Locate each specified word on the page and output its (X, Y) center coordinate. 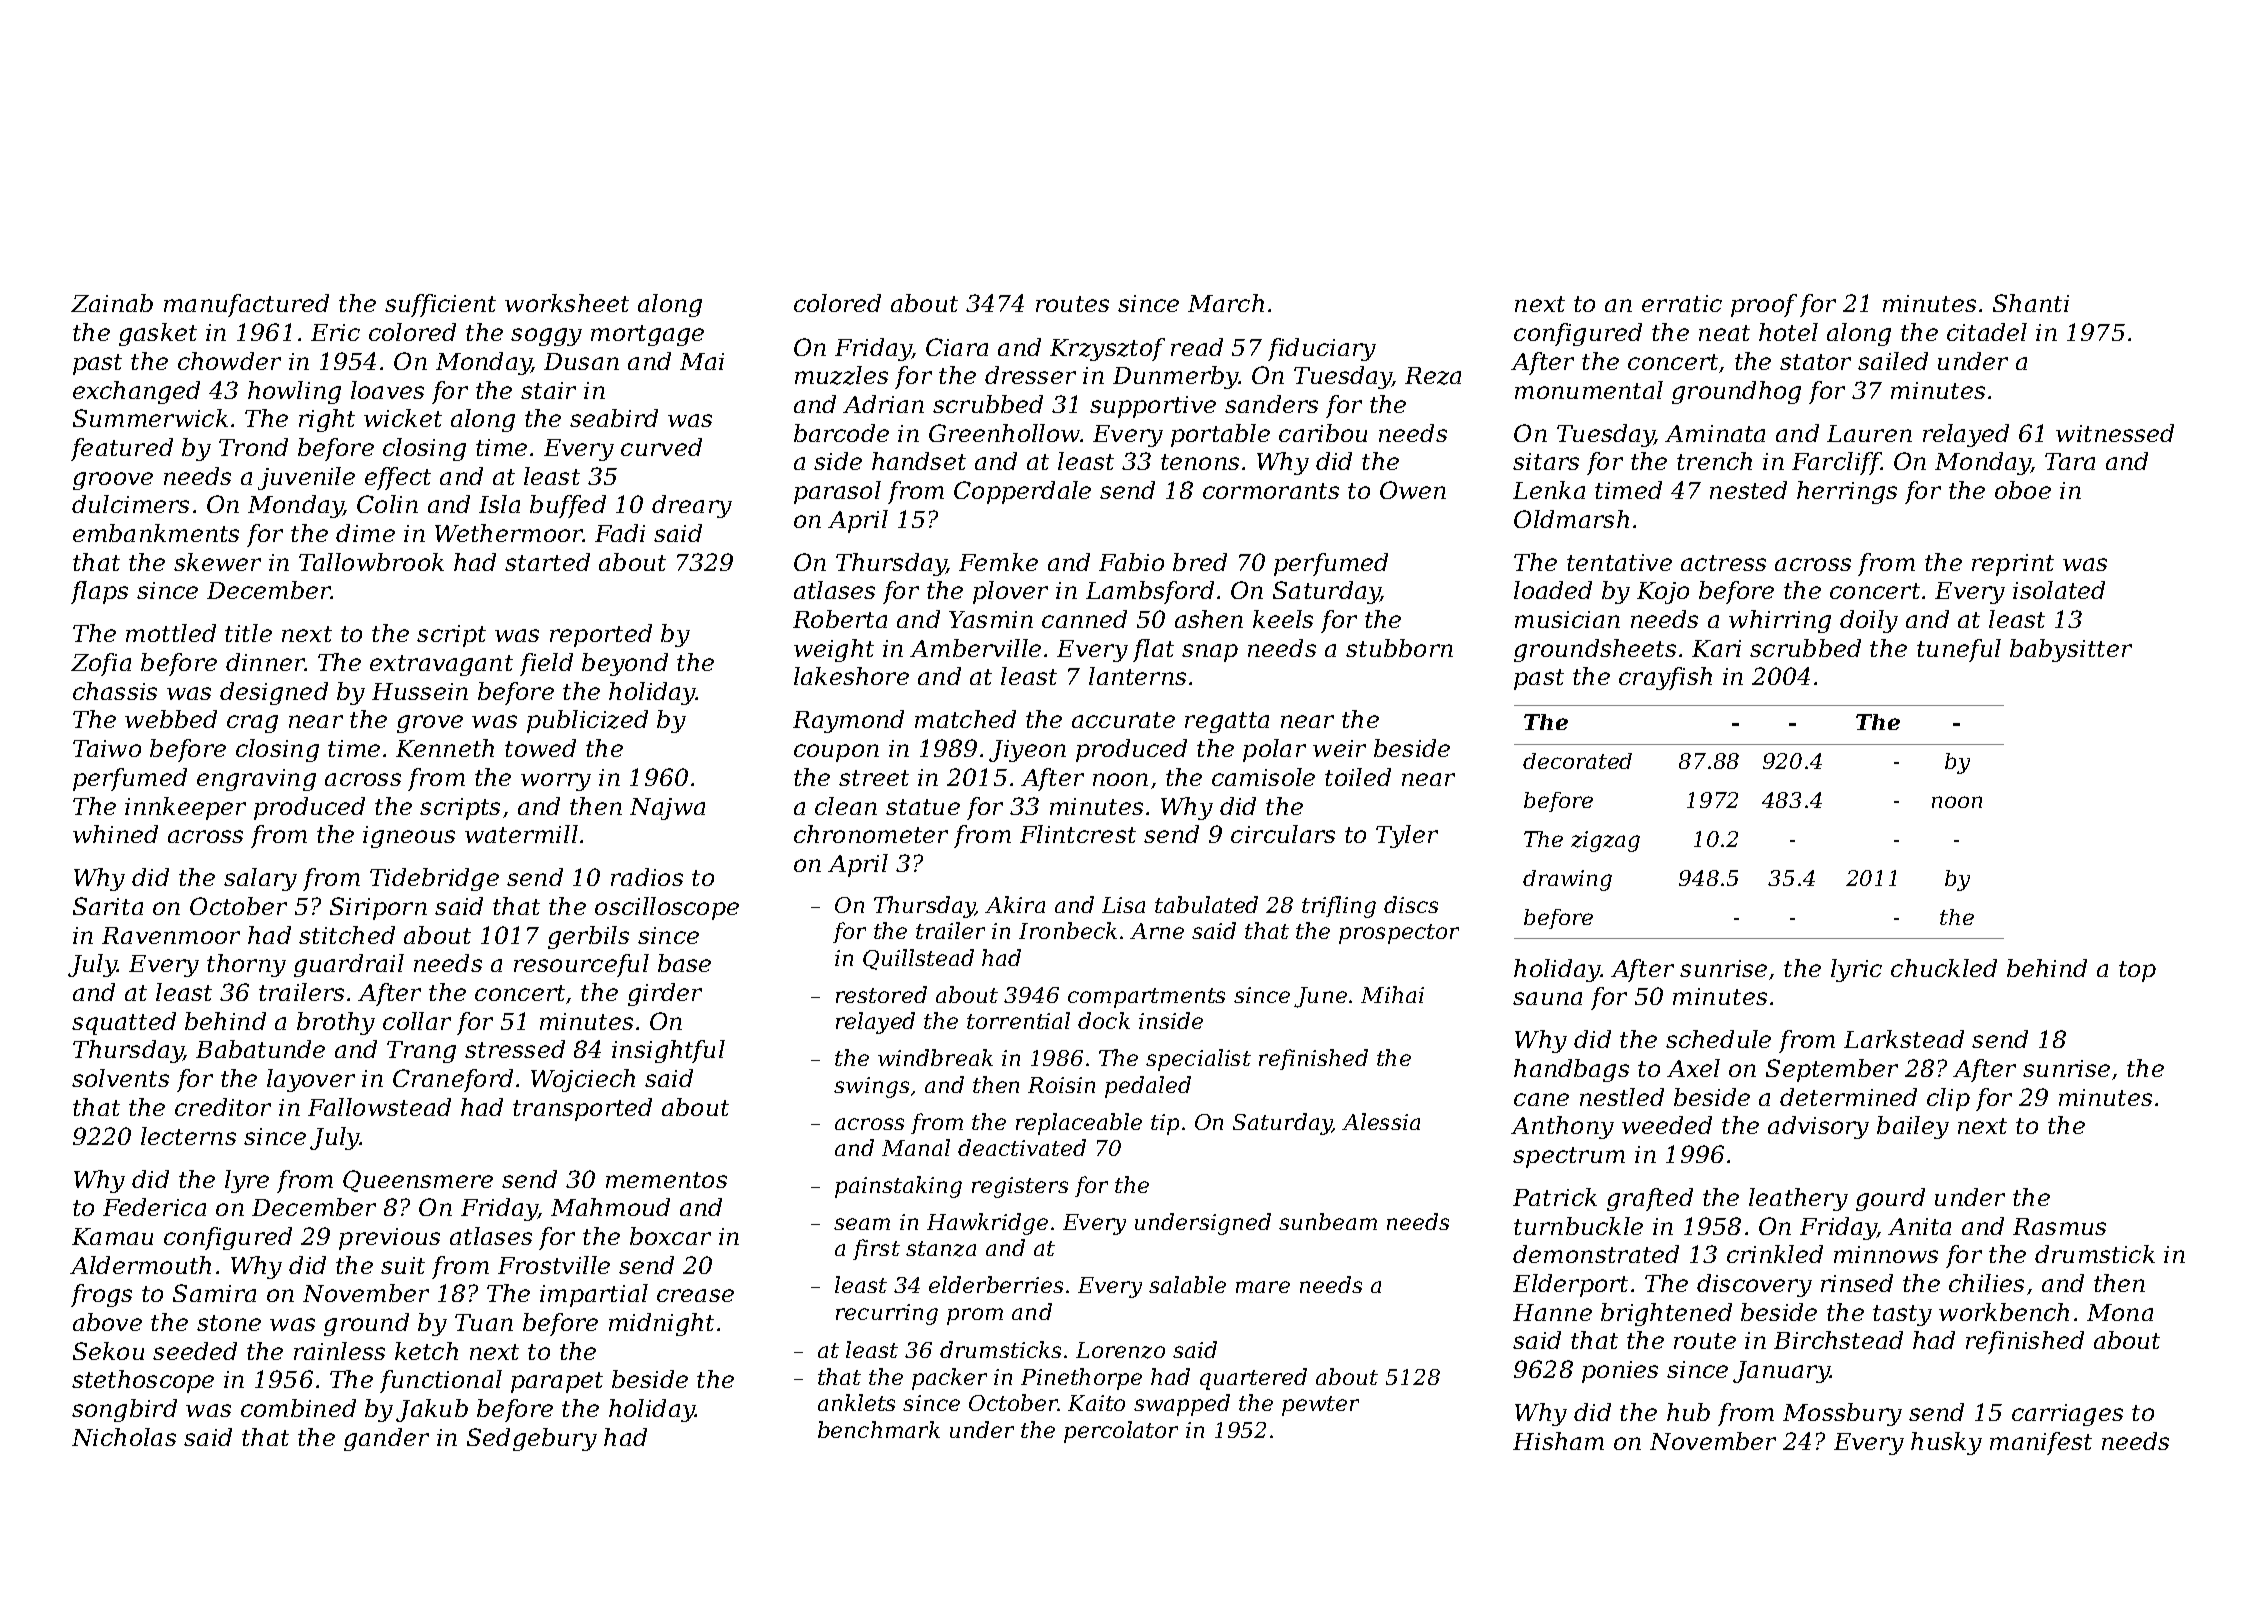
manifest (2041, 1443)
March (1226, 303)
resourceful (581, 965)
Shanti (2031, 303)
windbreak (935, 1057)
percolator (1121, 1432)
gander (386, 1439)
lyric (1856, 970)
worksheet (567, 303)
